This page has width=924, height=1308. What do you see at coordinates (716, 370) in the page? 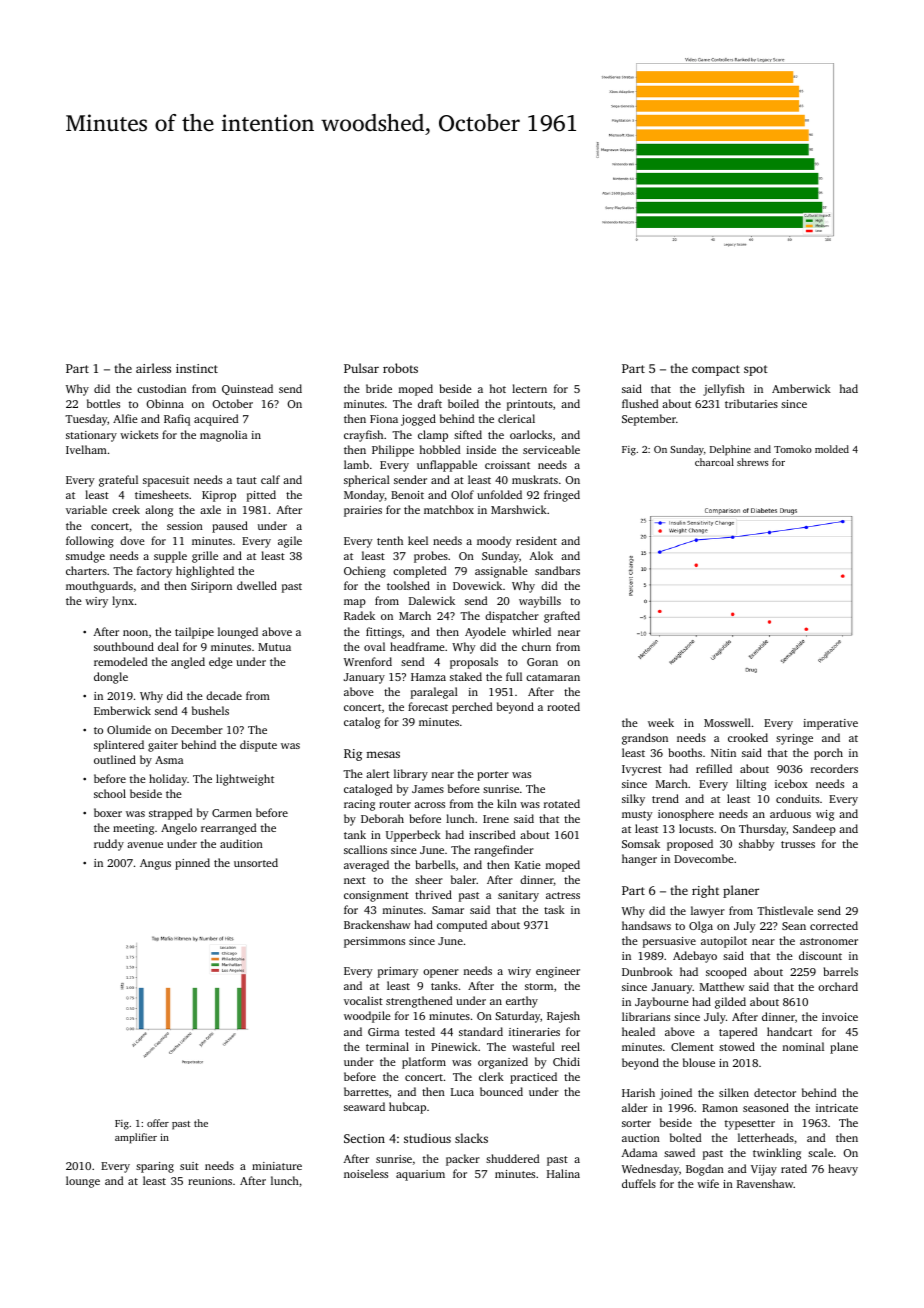
I see `compact` at bounding box center [716, 370].
